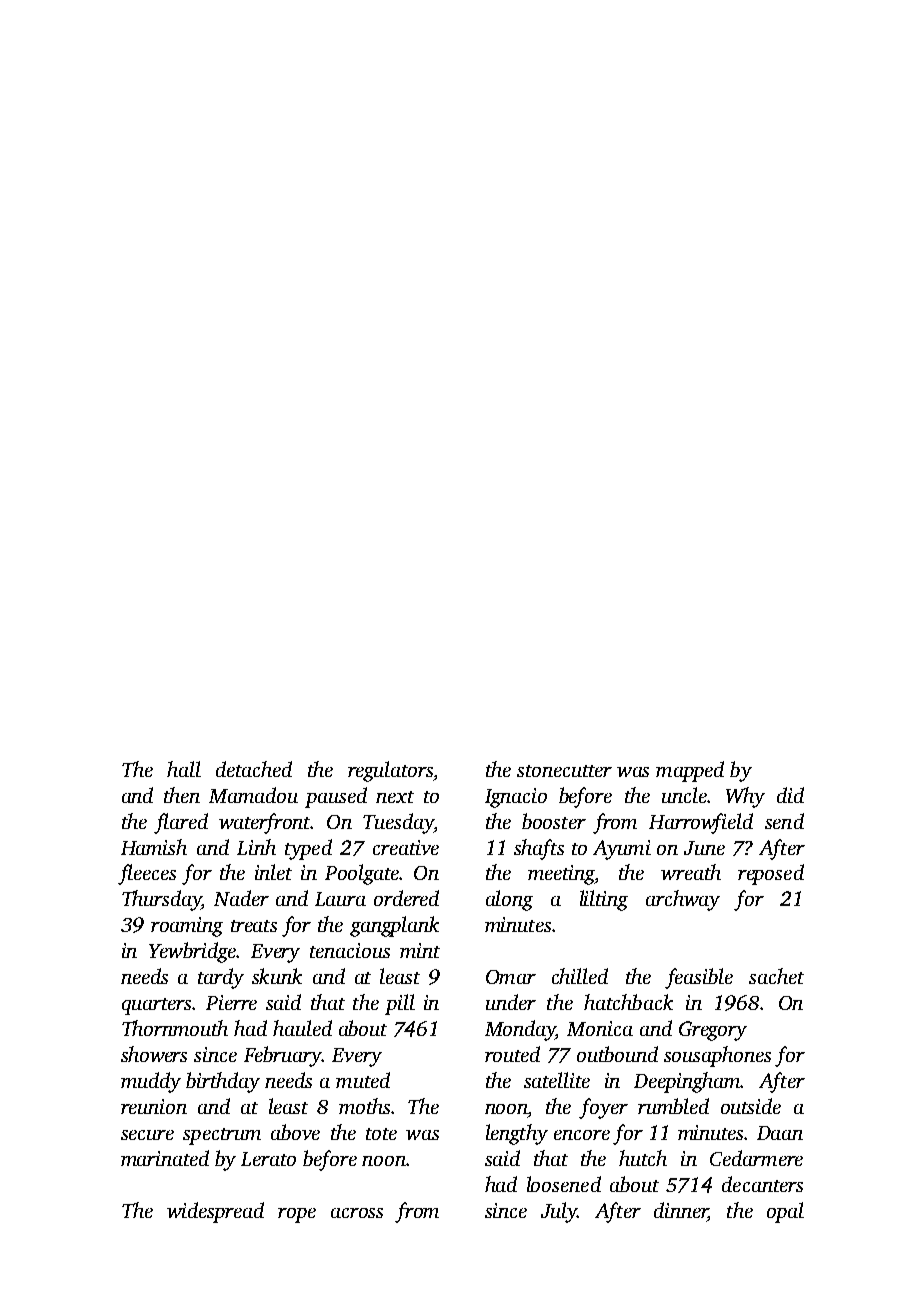  I want to click on sachet, so click(776, 976).
